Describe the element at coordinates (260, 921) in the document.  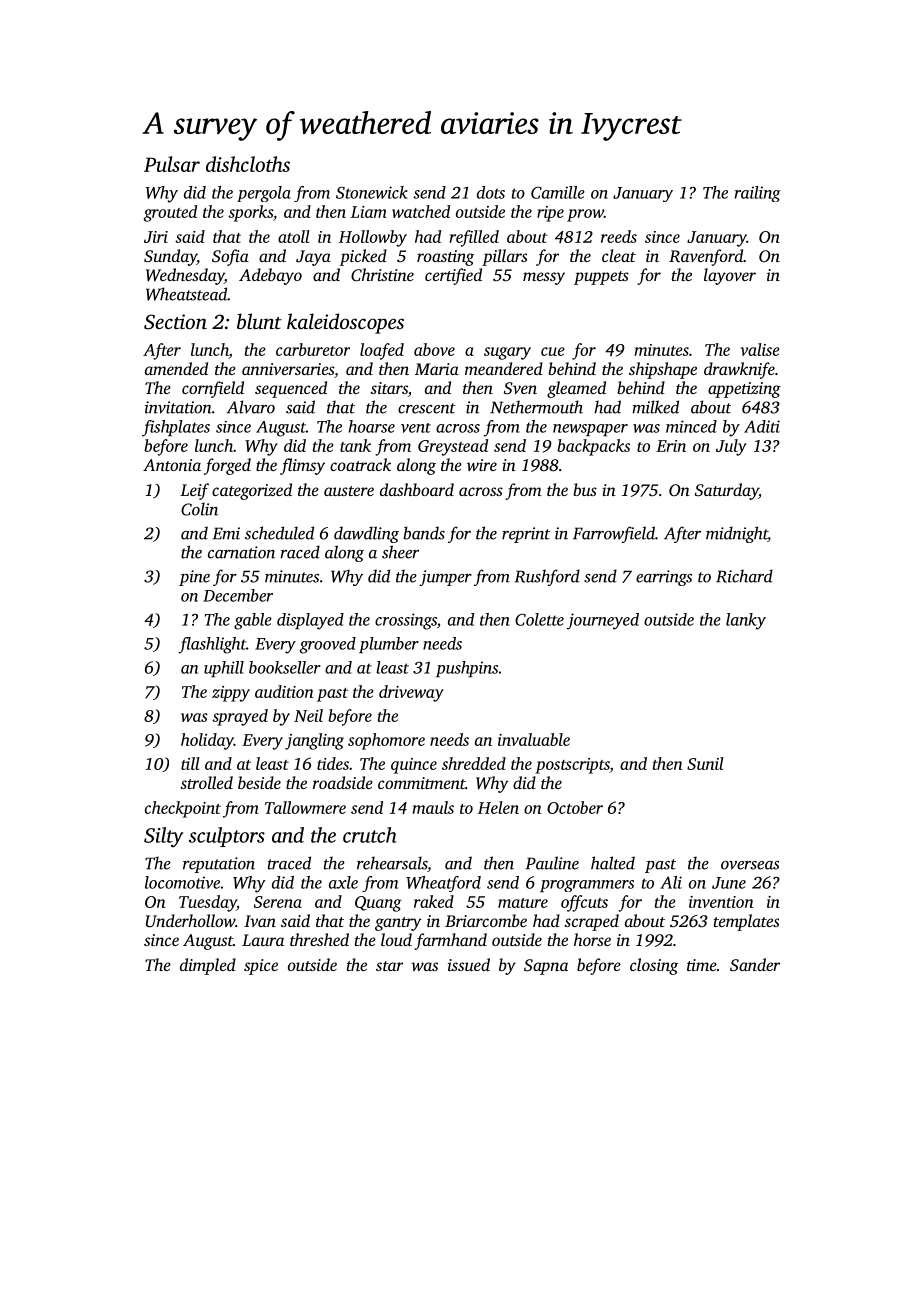
I see `Ivan` at that location.
